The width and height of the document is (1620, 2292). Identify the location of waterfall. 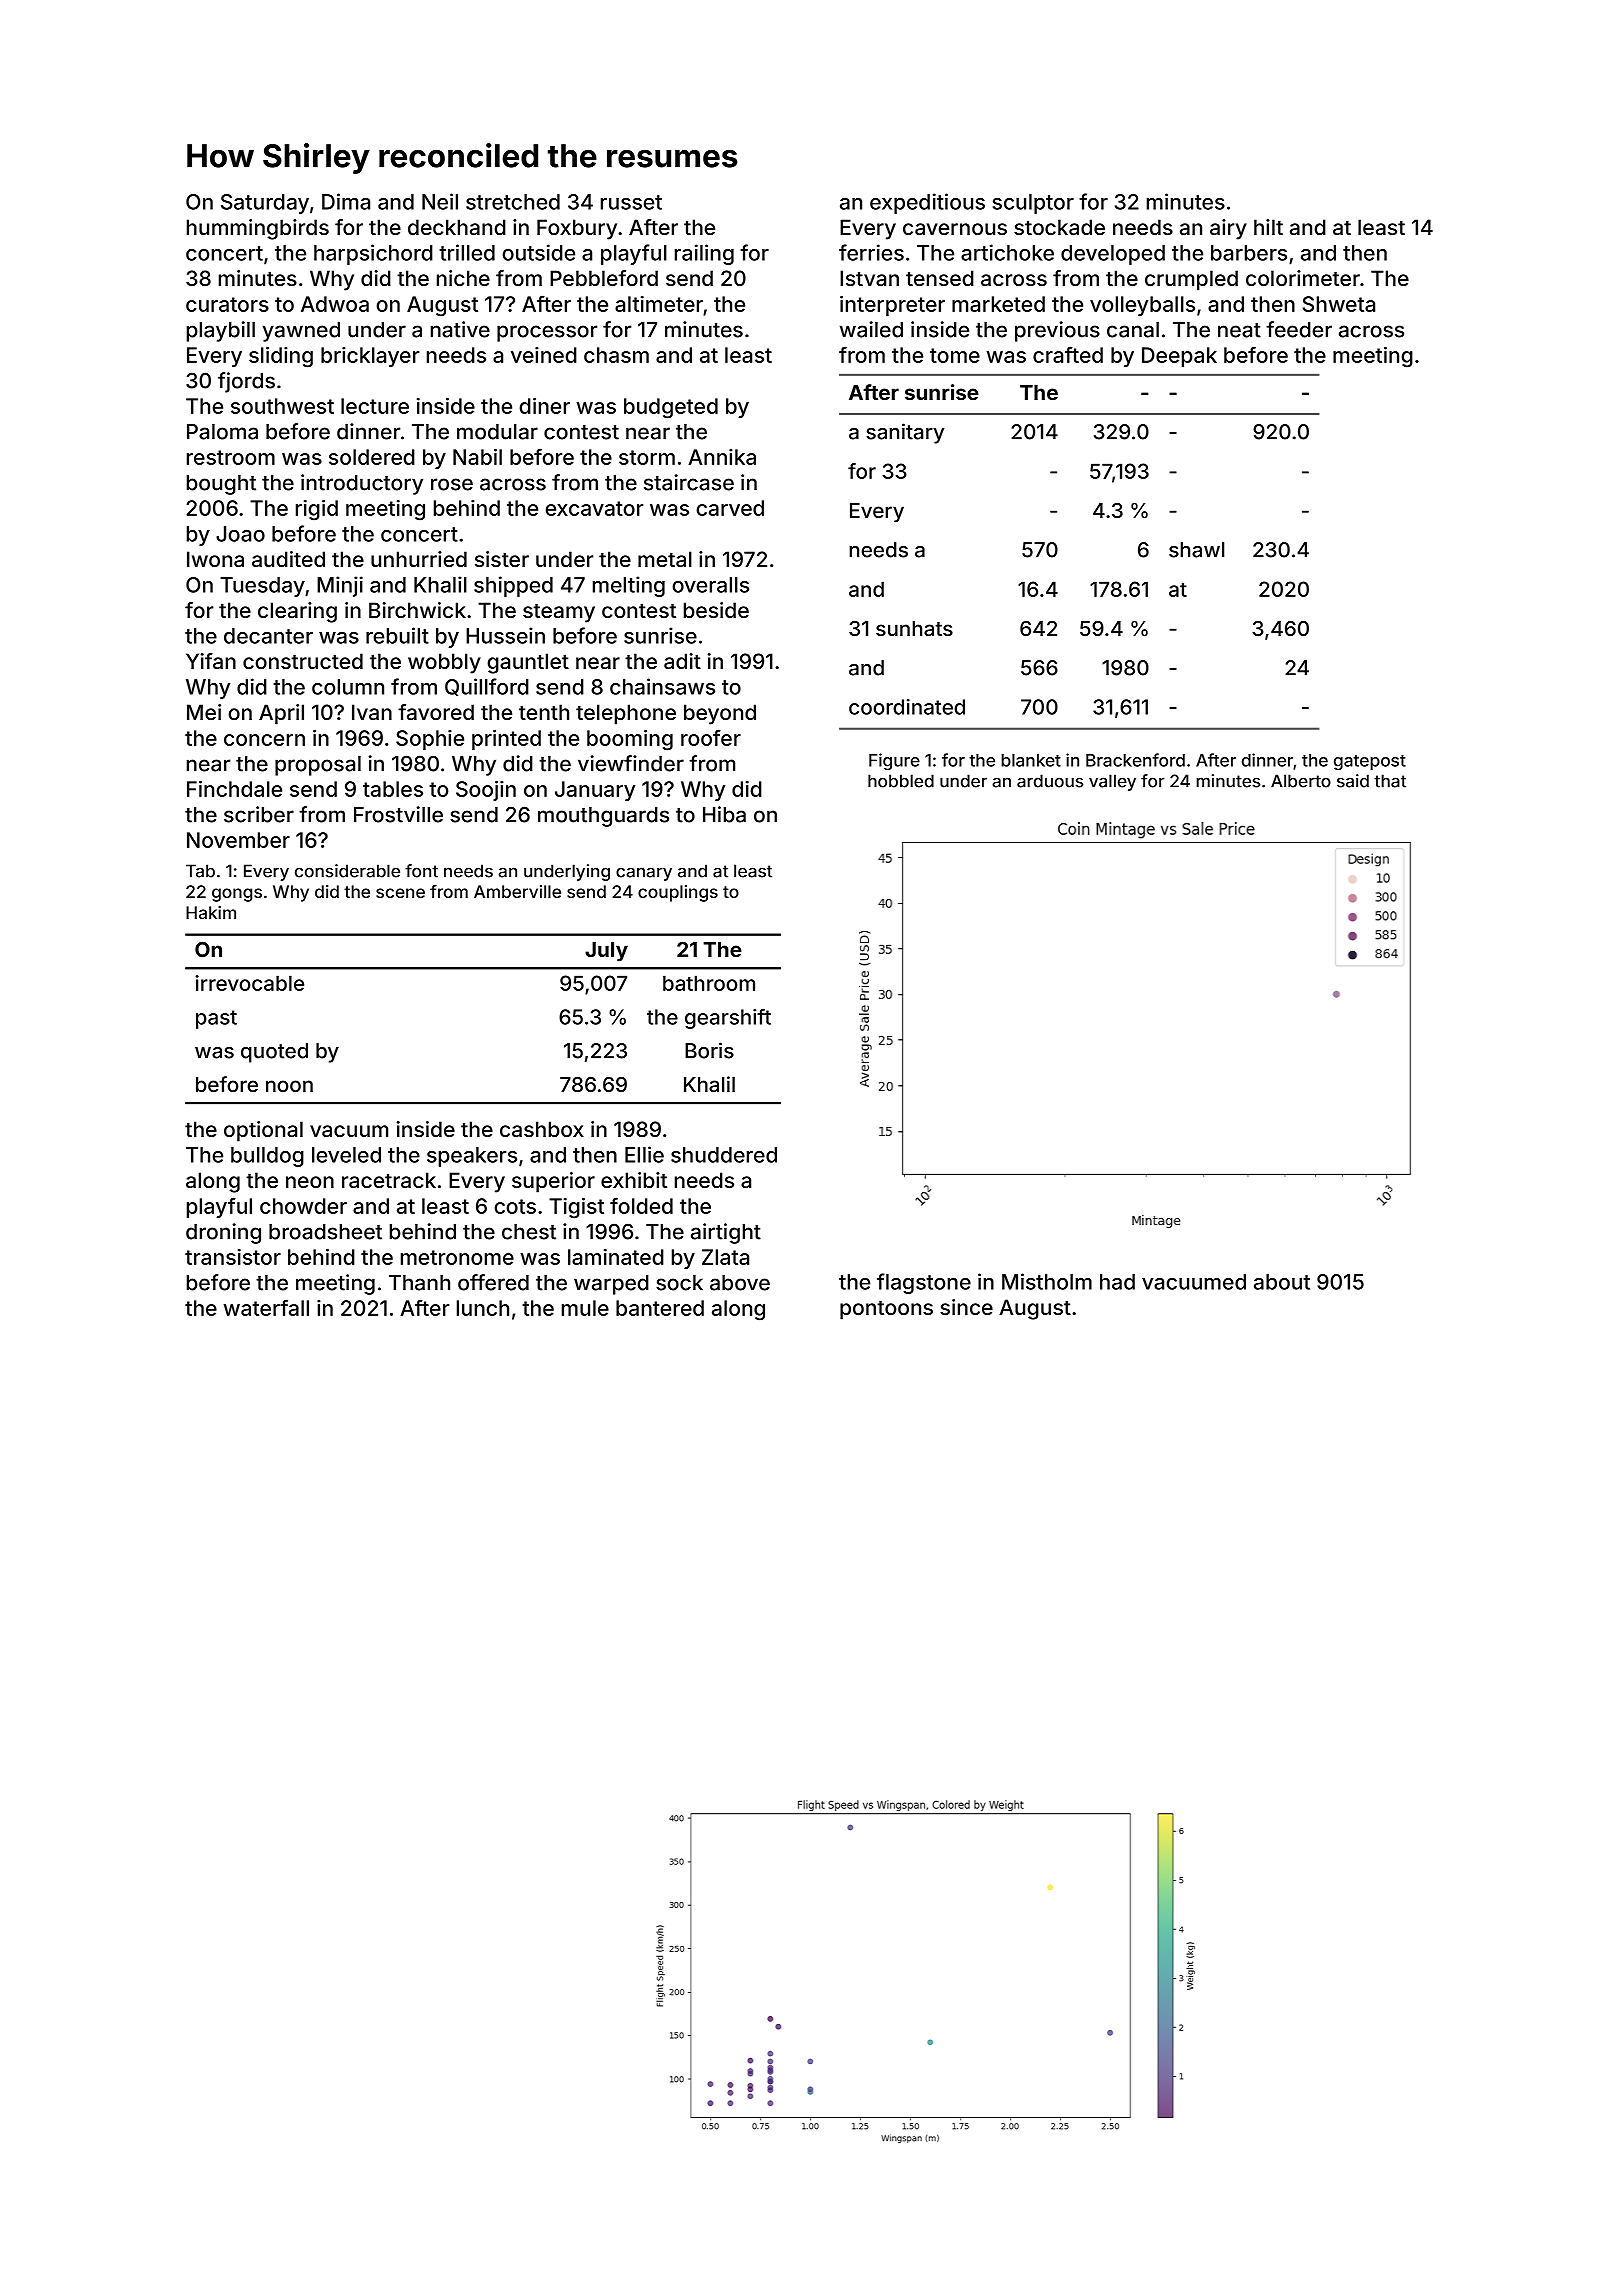
(266, 1307).
